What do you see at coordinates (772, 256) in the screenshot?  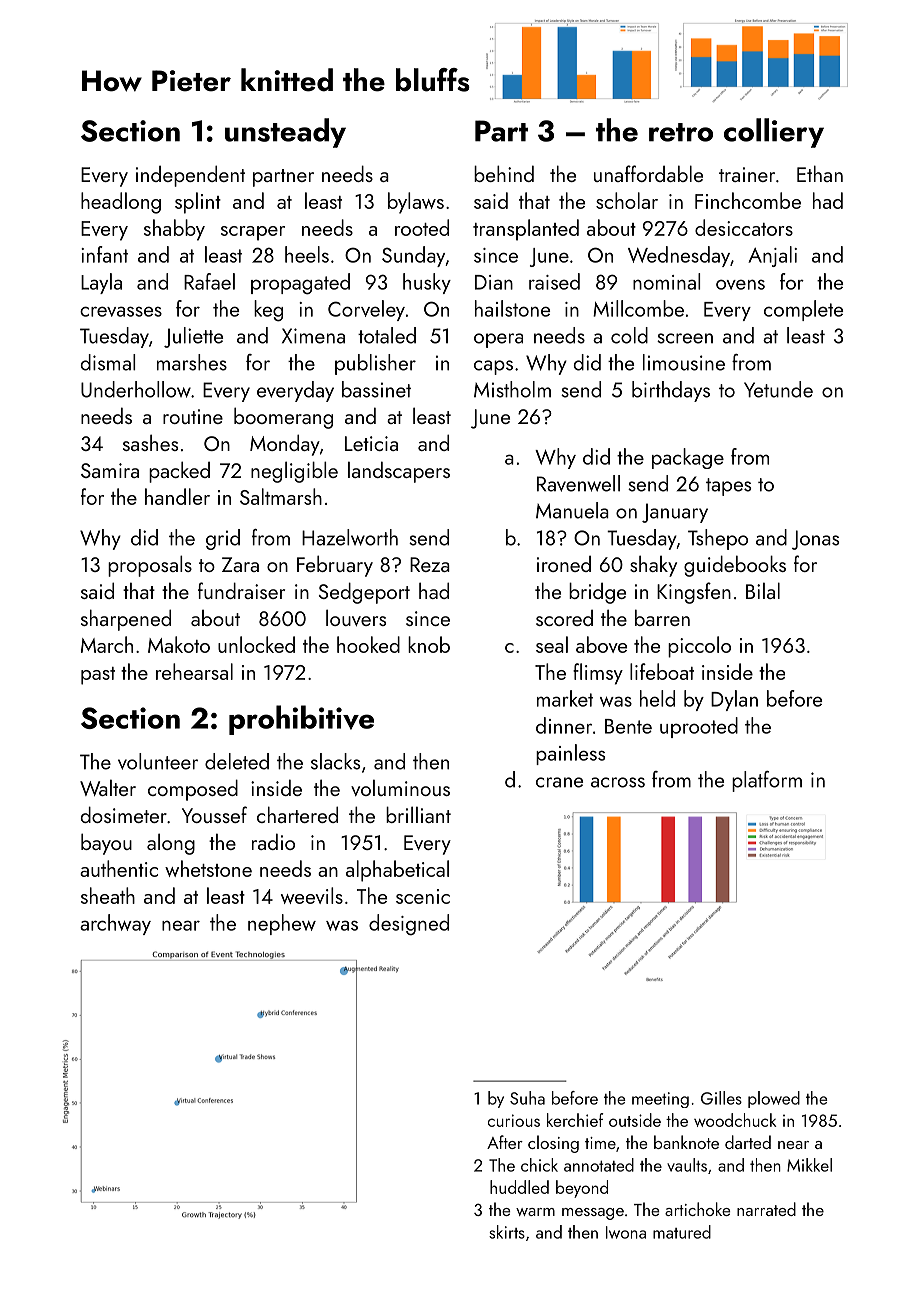 I see `Anjali` at bounding box center [772, 256].
